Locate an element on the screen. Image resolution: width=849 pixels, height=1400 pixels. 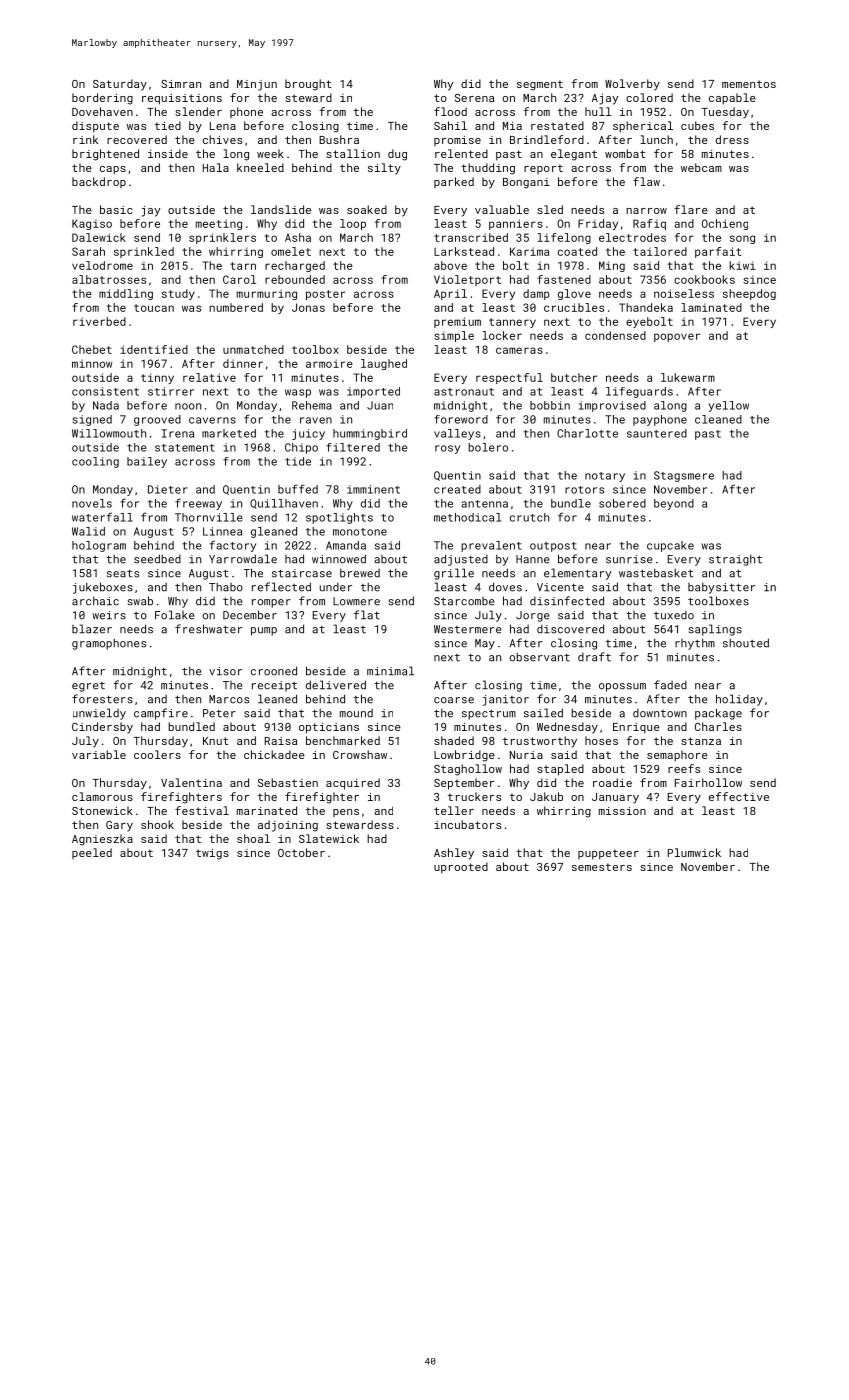
twigs is located at coordinates (212, 854).
